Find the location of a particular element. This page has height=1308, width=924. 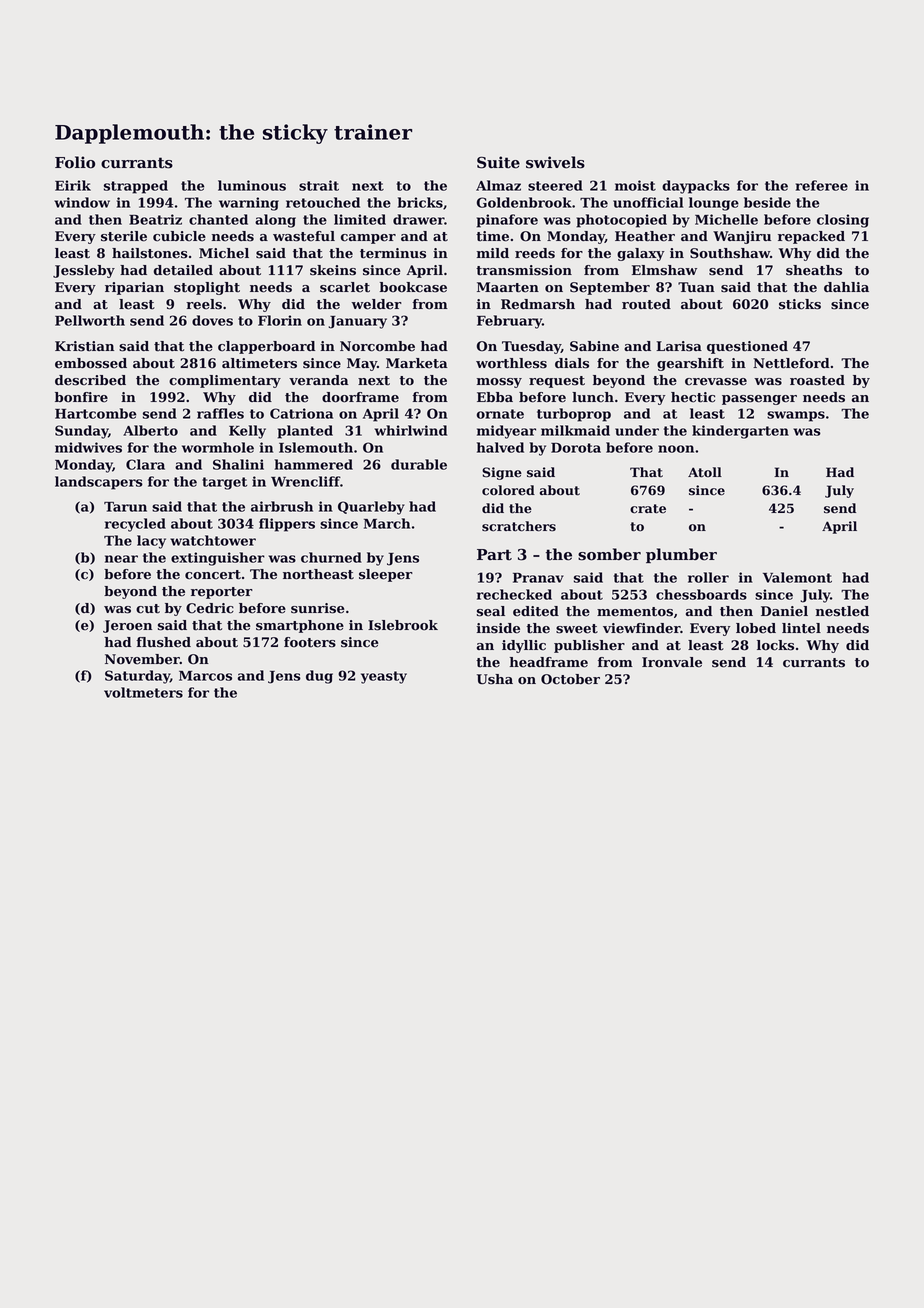

Atoll is located at coordinates (705, 472).
